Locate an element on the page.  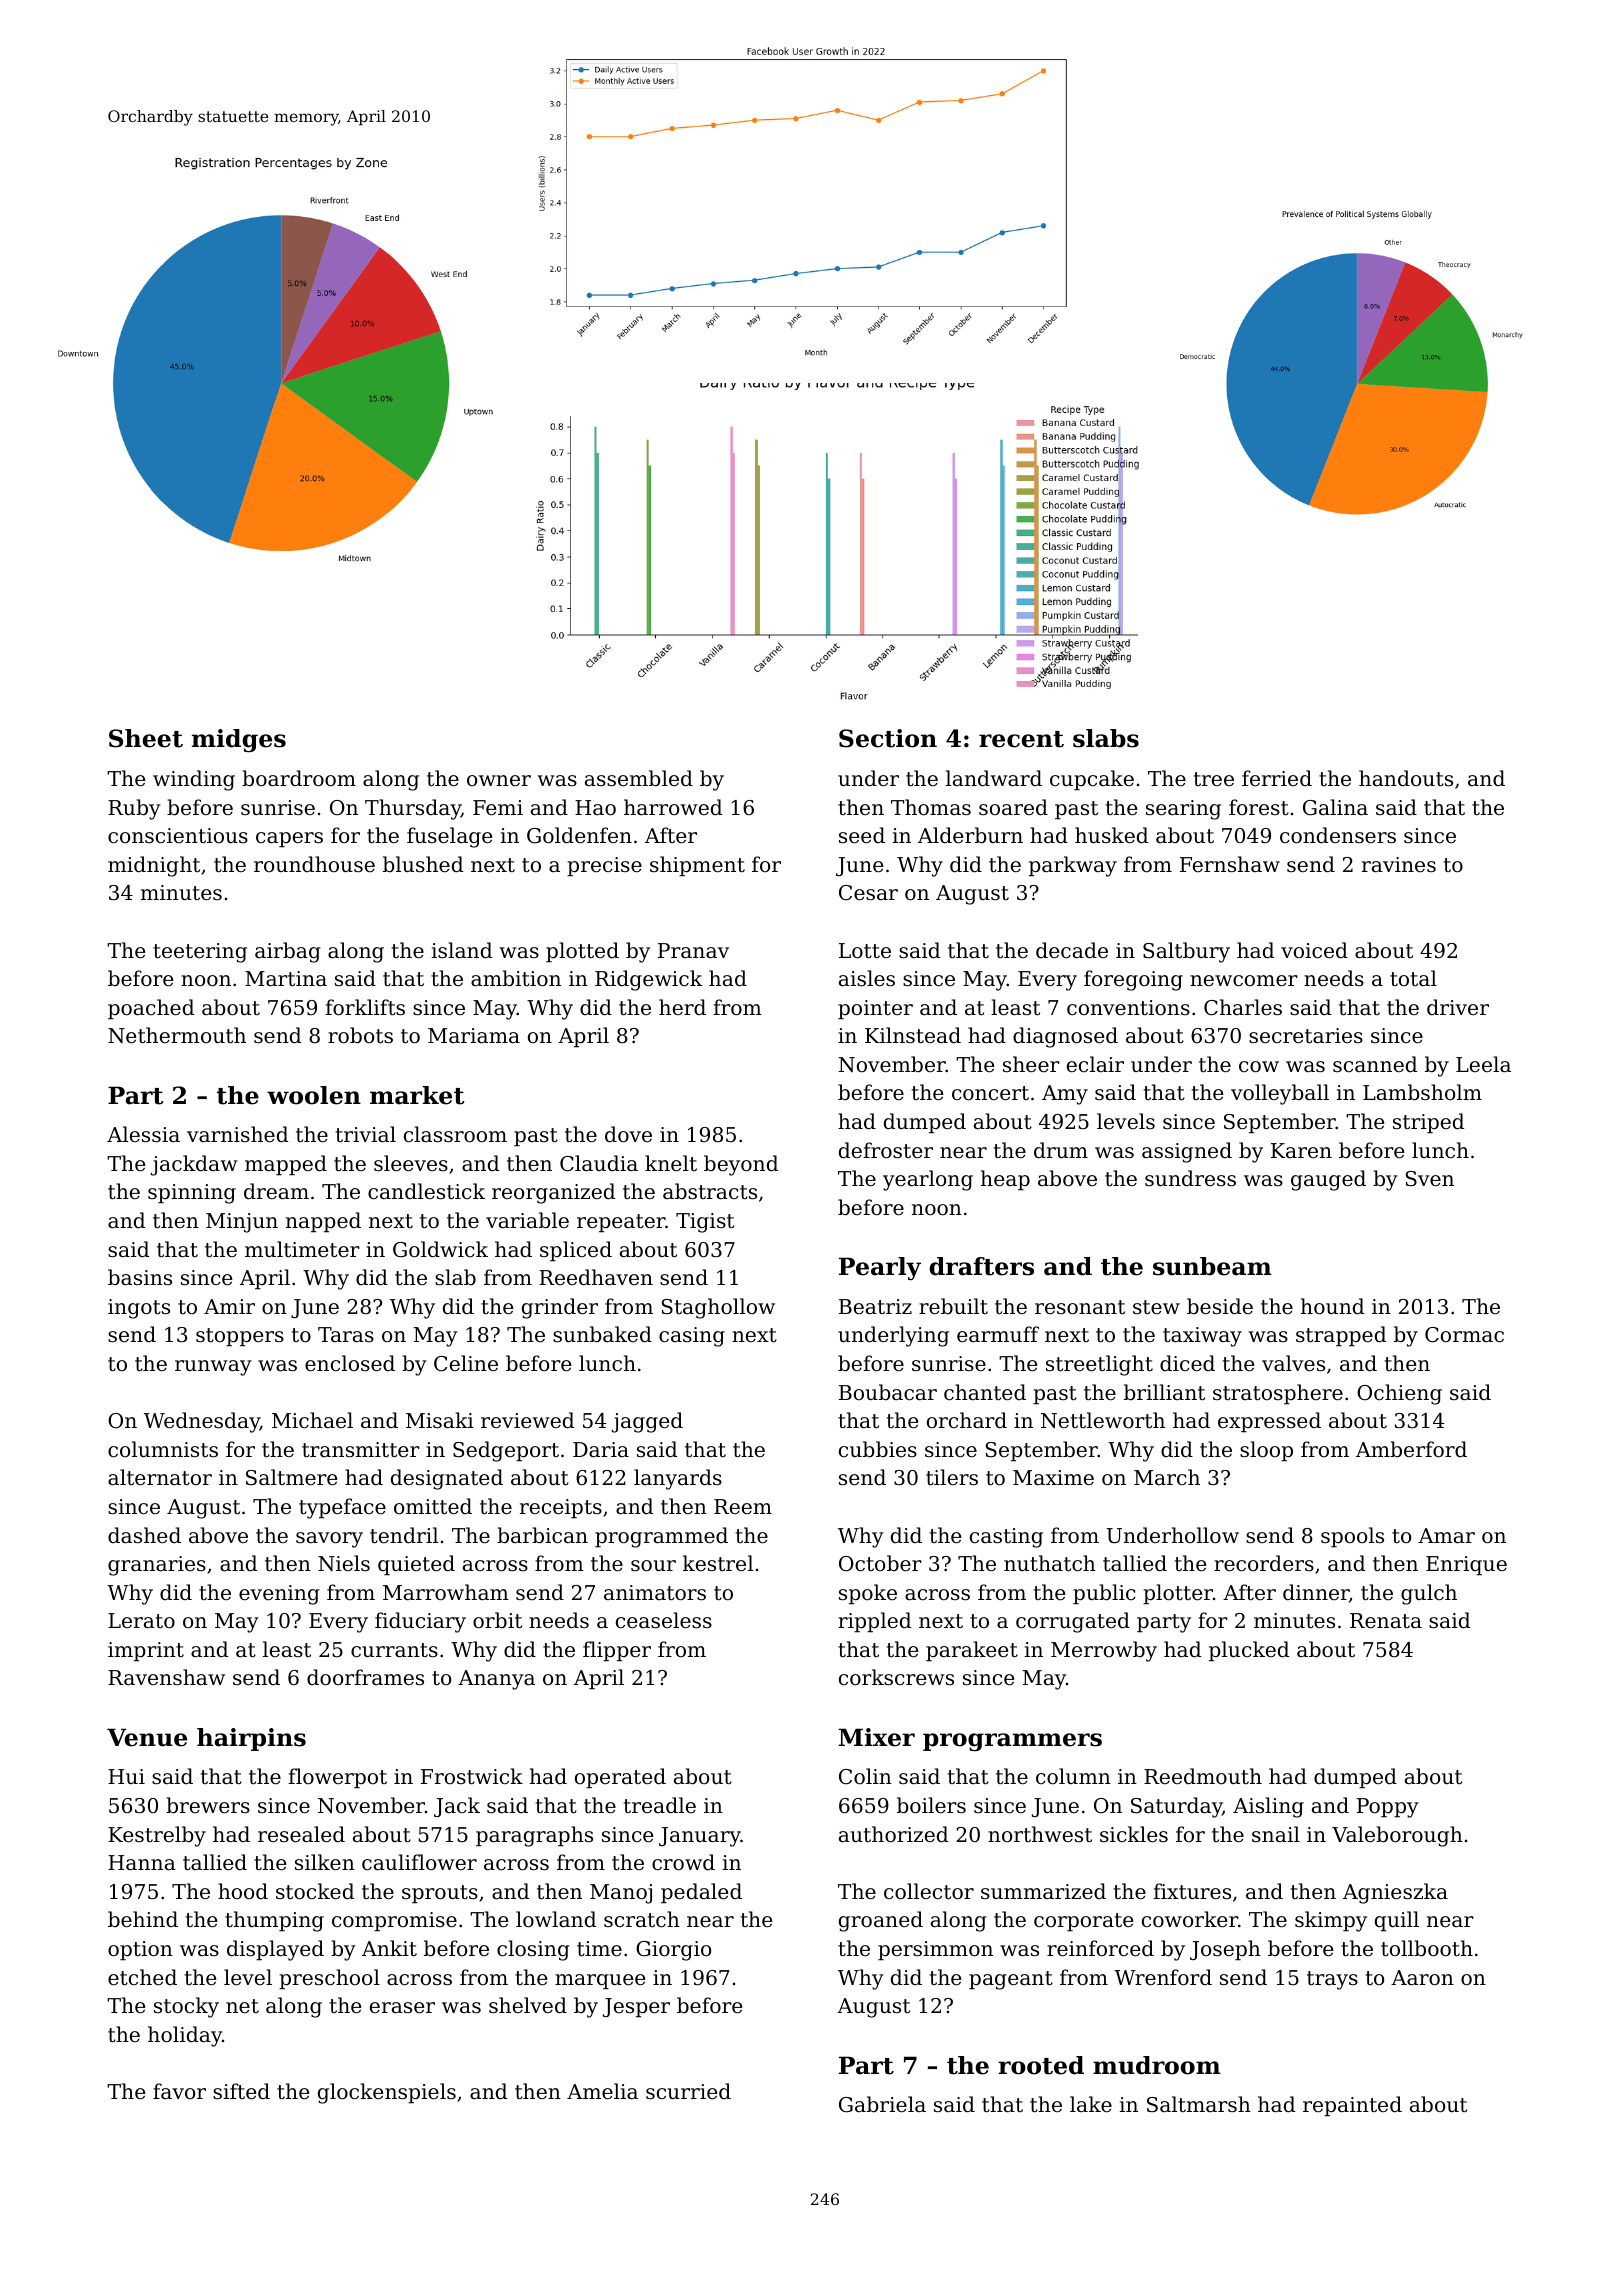
plucked is located at coordinates (1249, 1651).
